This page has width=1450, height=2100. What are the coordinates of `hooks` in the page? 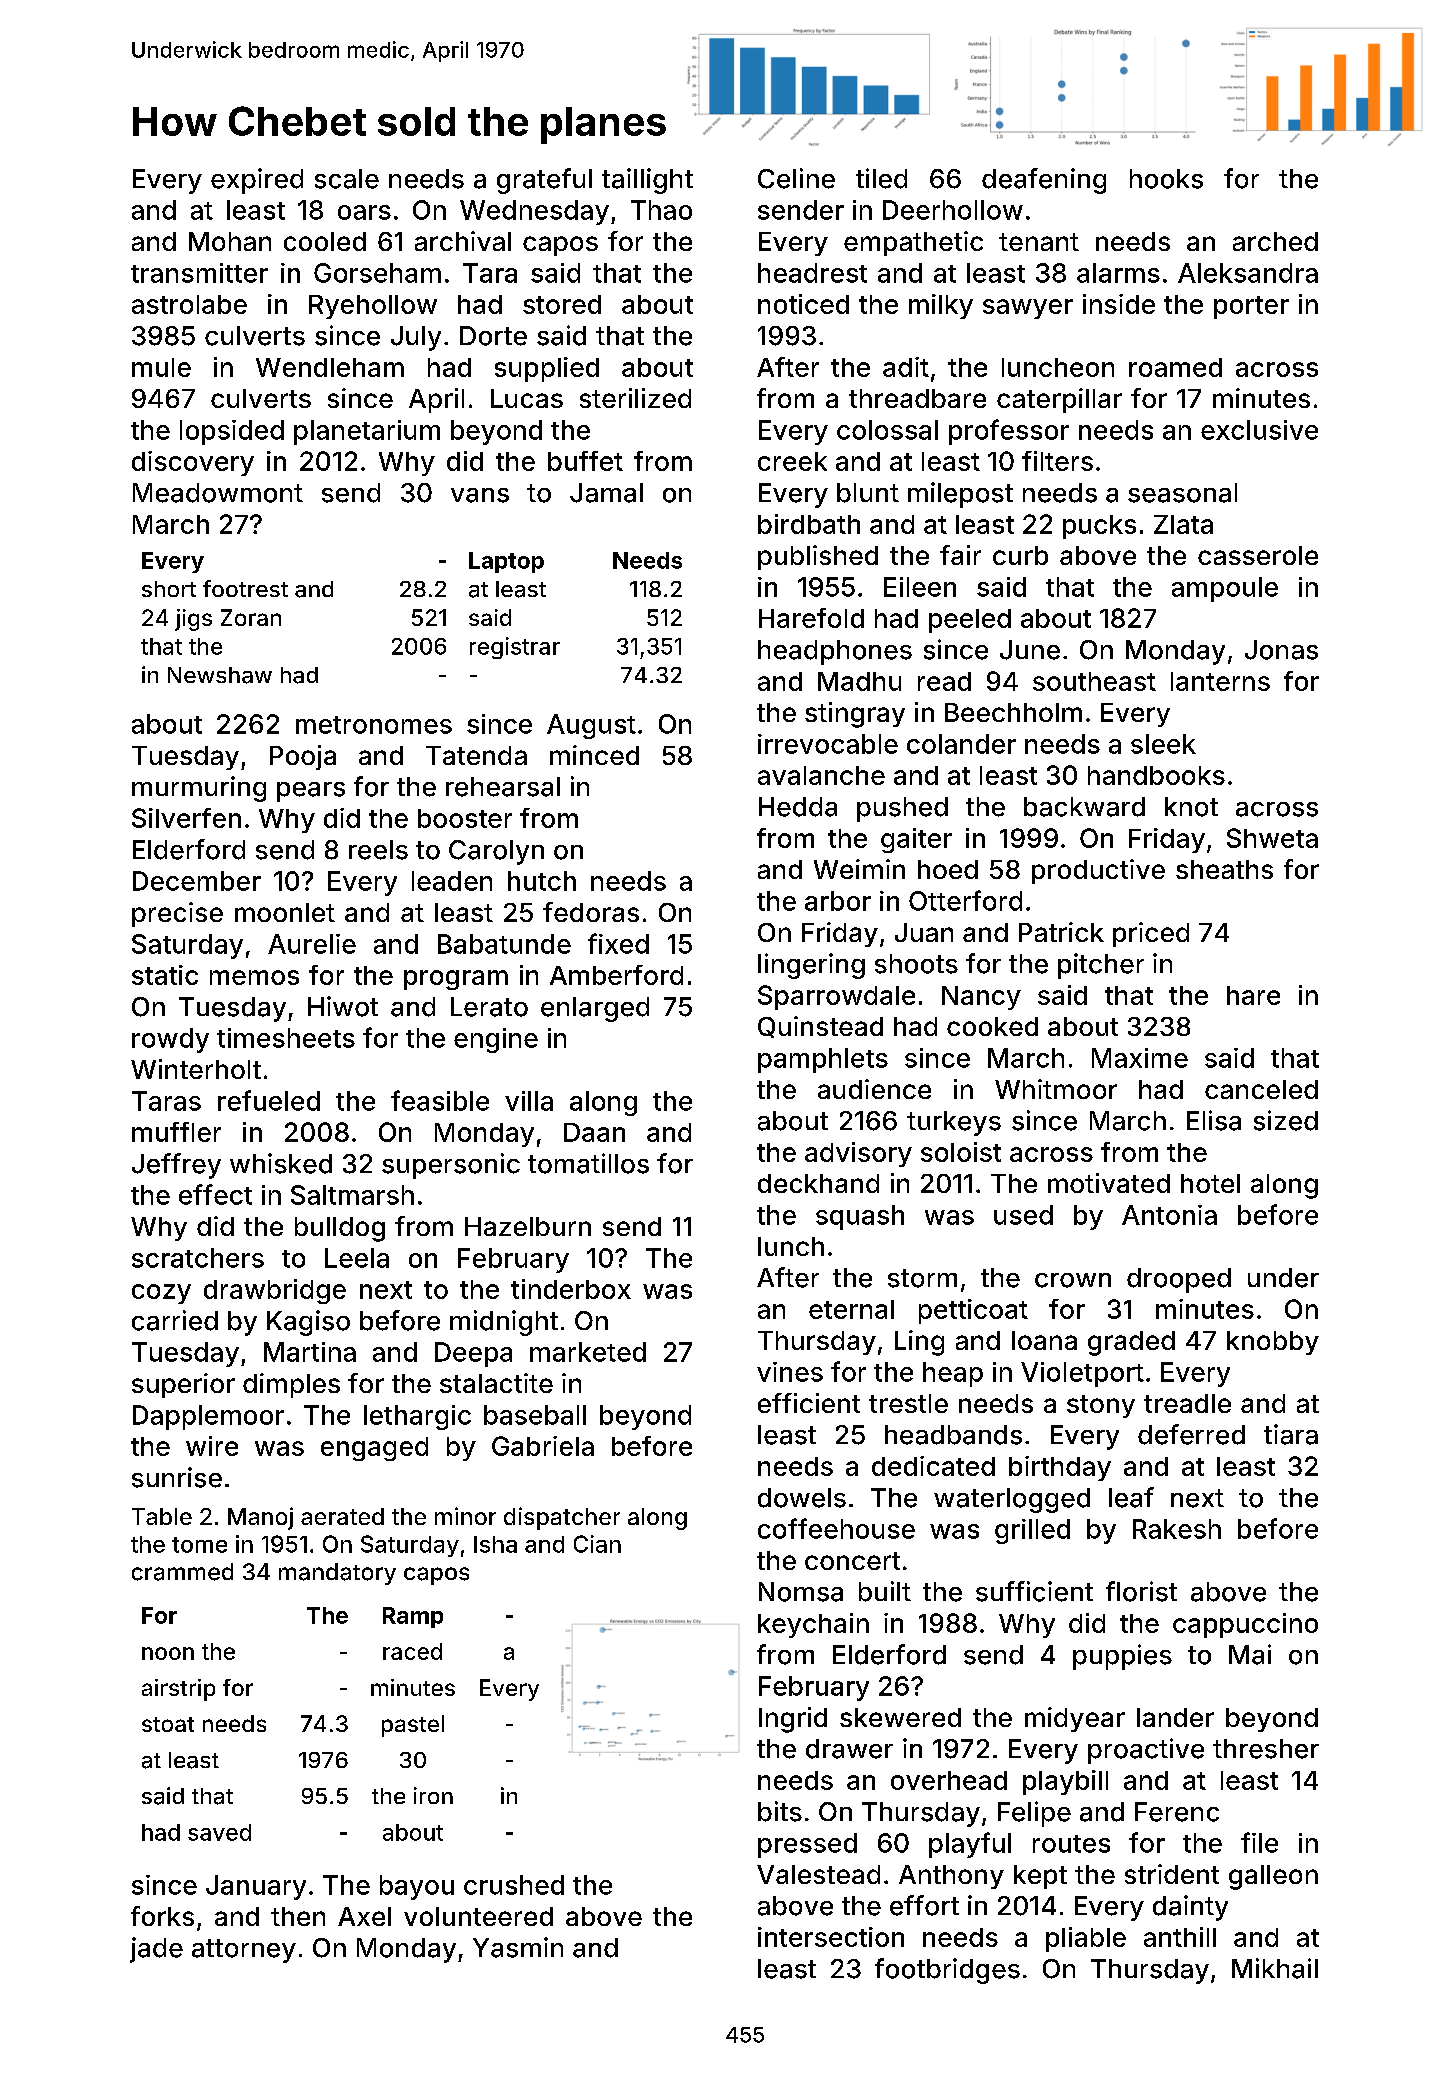 It's located at (1166, 179).
